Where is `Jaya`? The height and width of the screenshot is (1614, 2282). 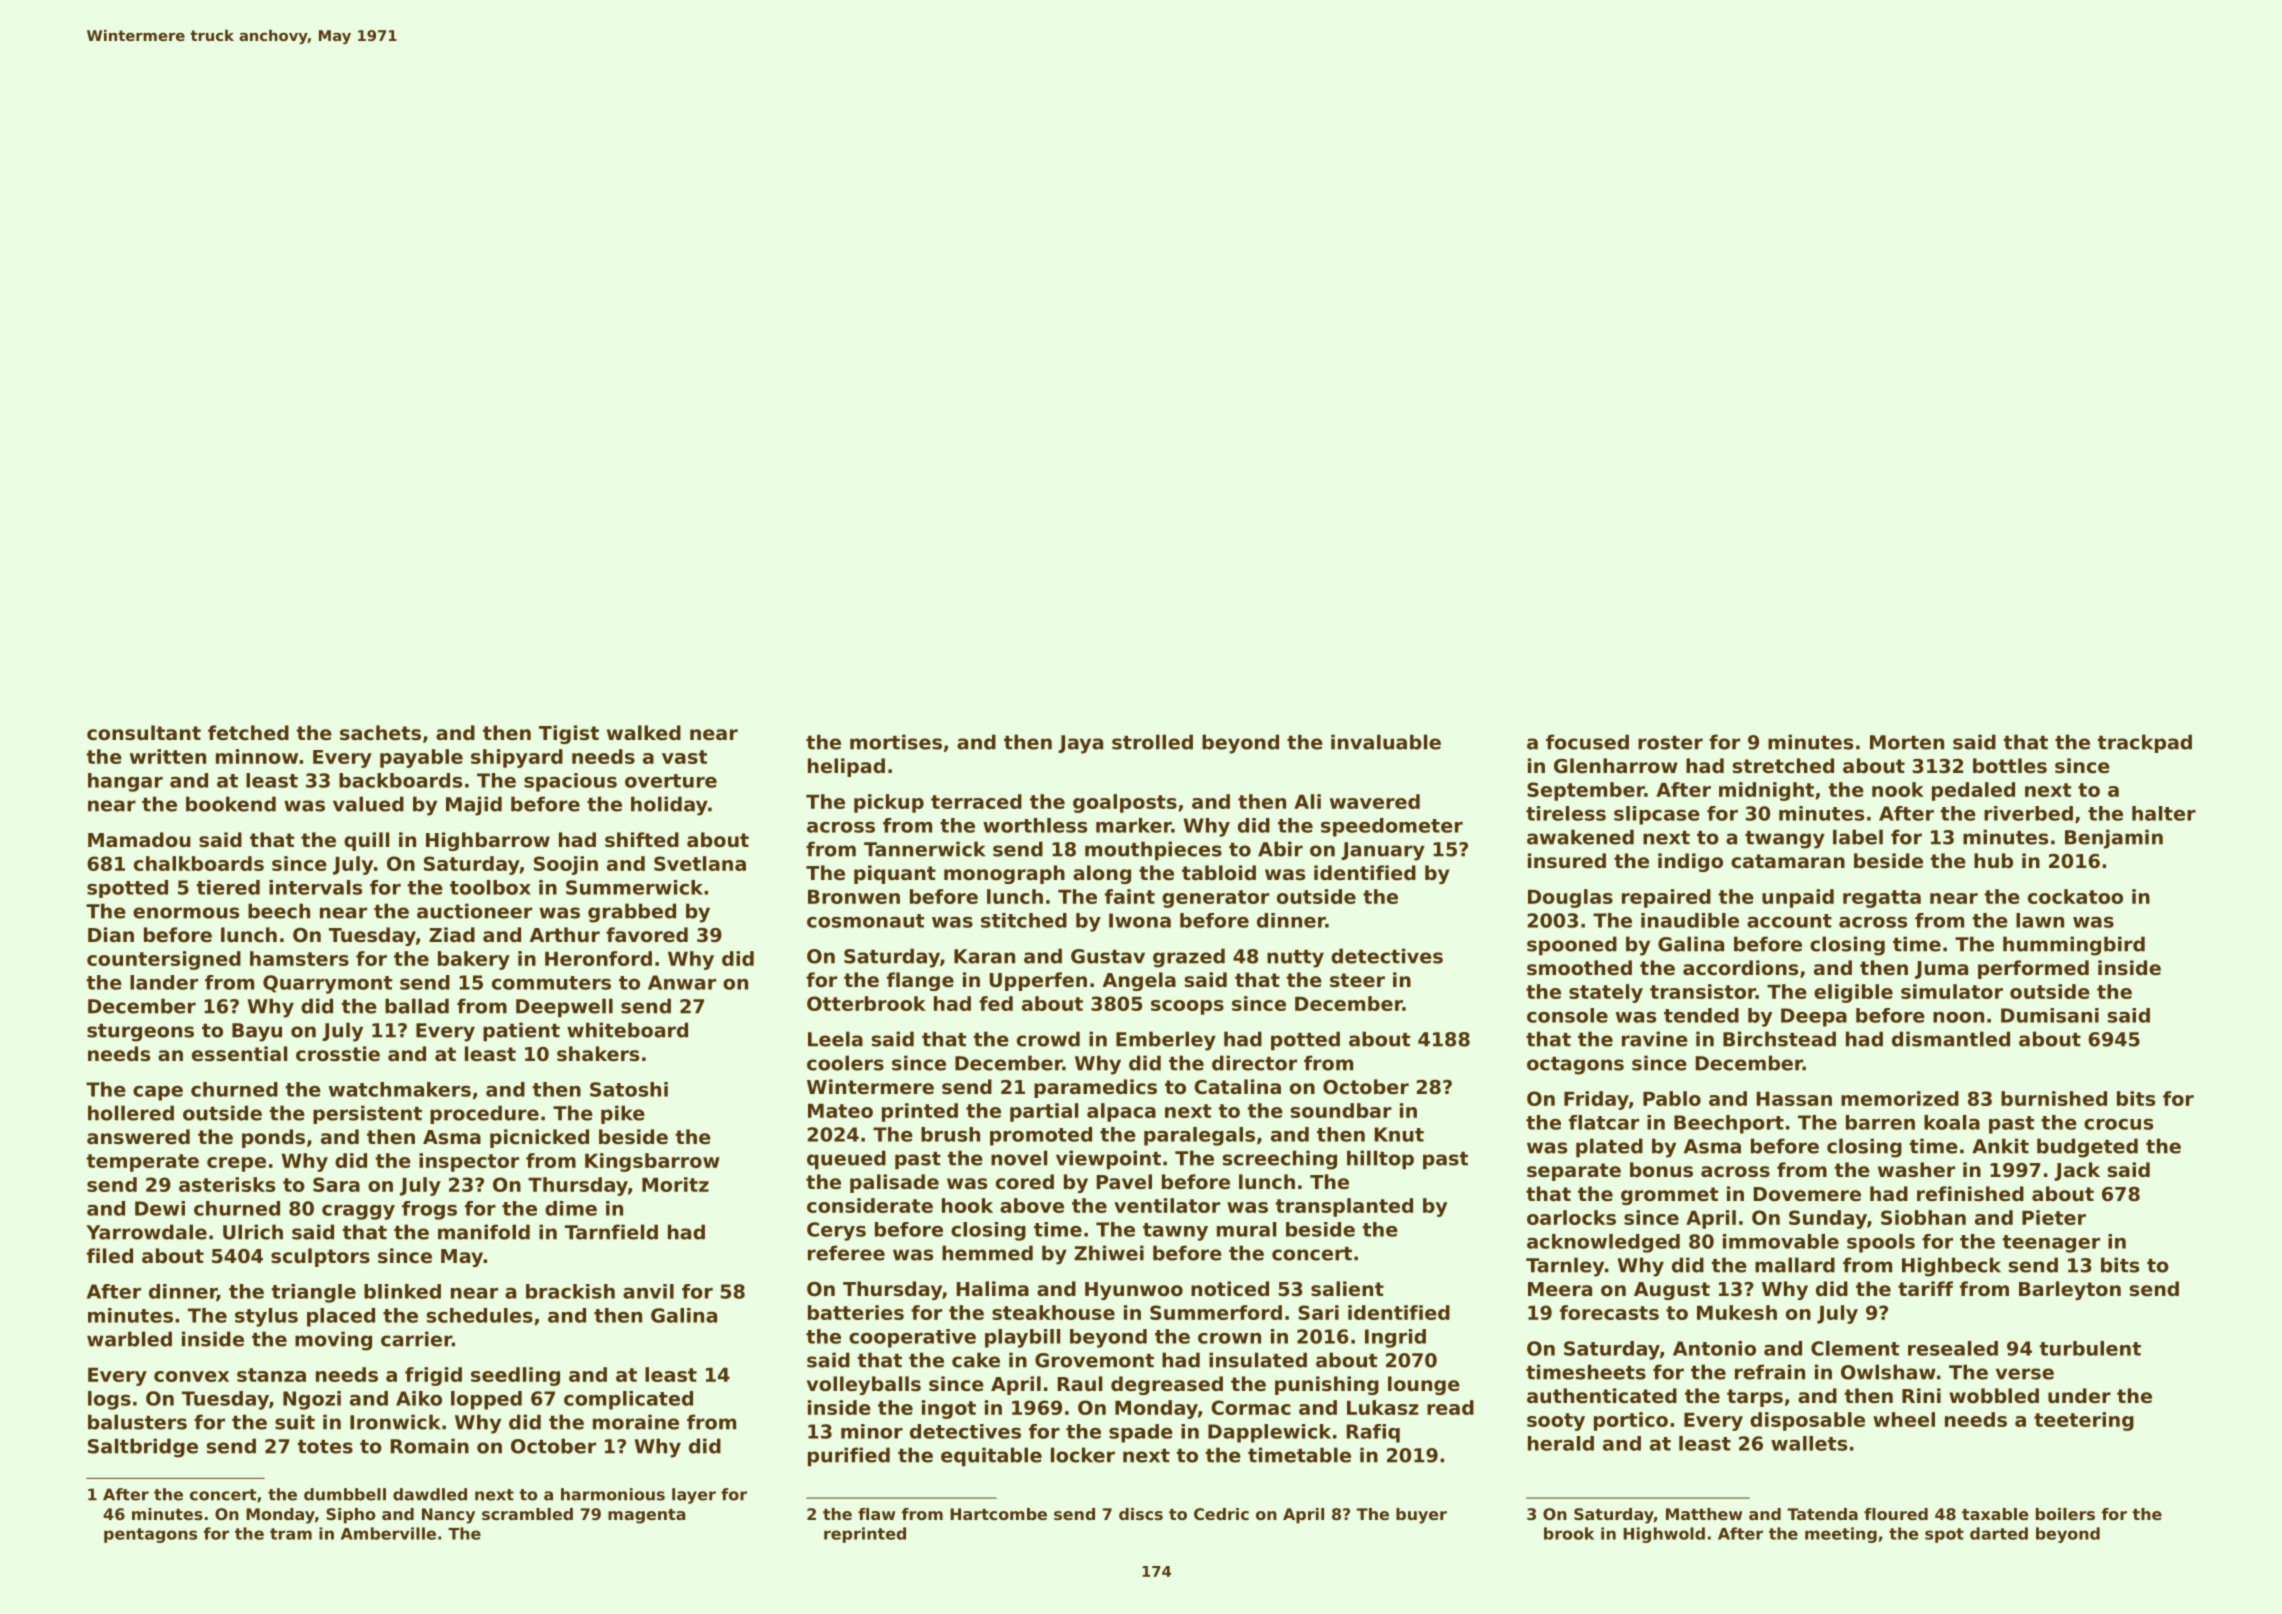 Jaya is located at coordinates (1080, 744).
